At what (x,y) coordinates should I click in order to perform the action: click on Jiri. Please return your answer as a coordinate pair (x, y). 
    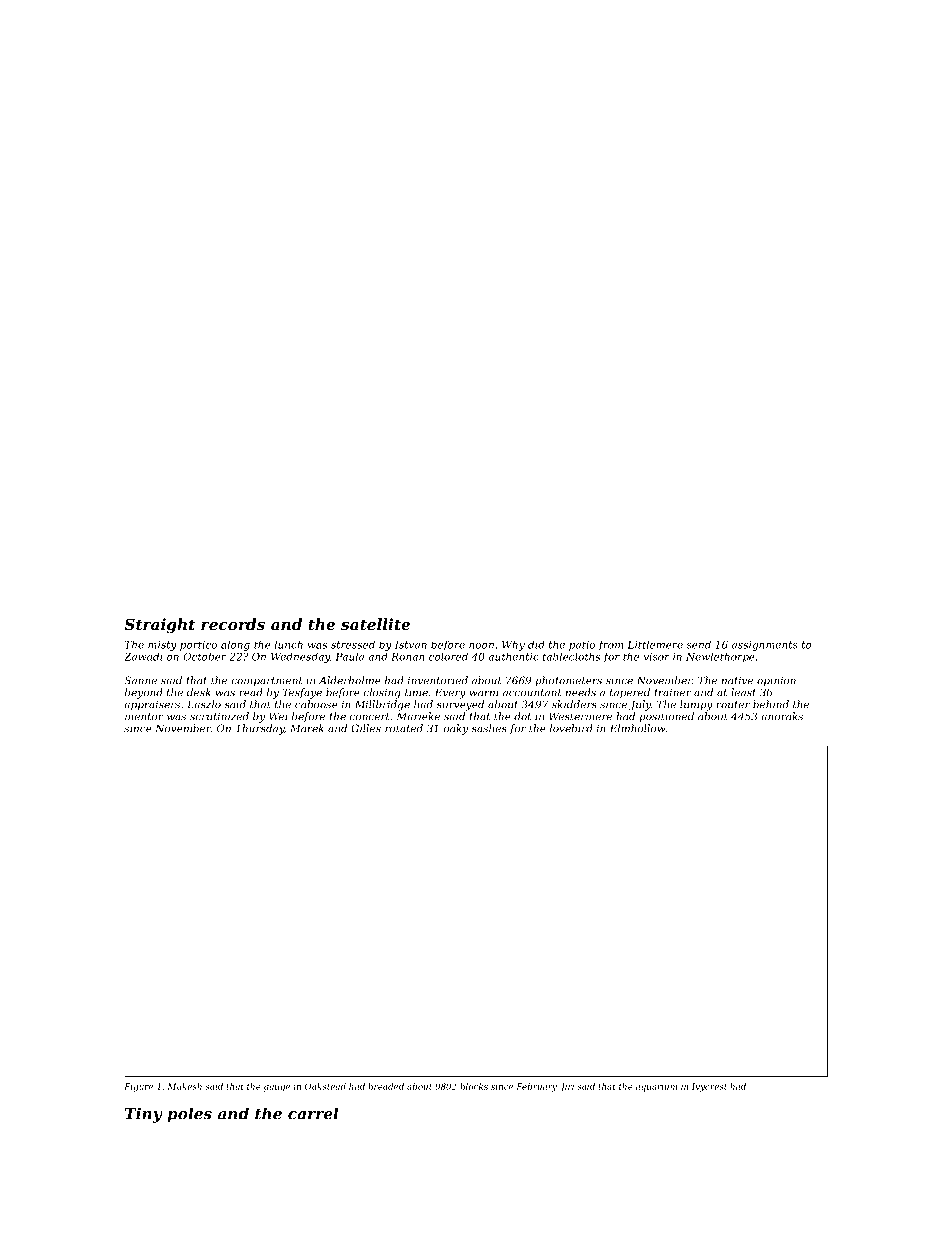
    Looking at the image, I should click on (567, 1087).
